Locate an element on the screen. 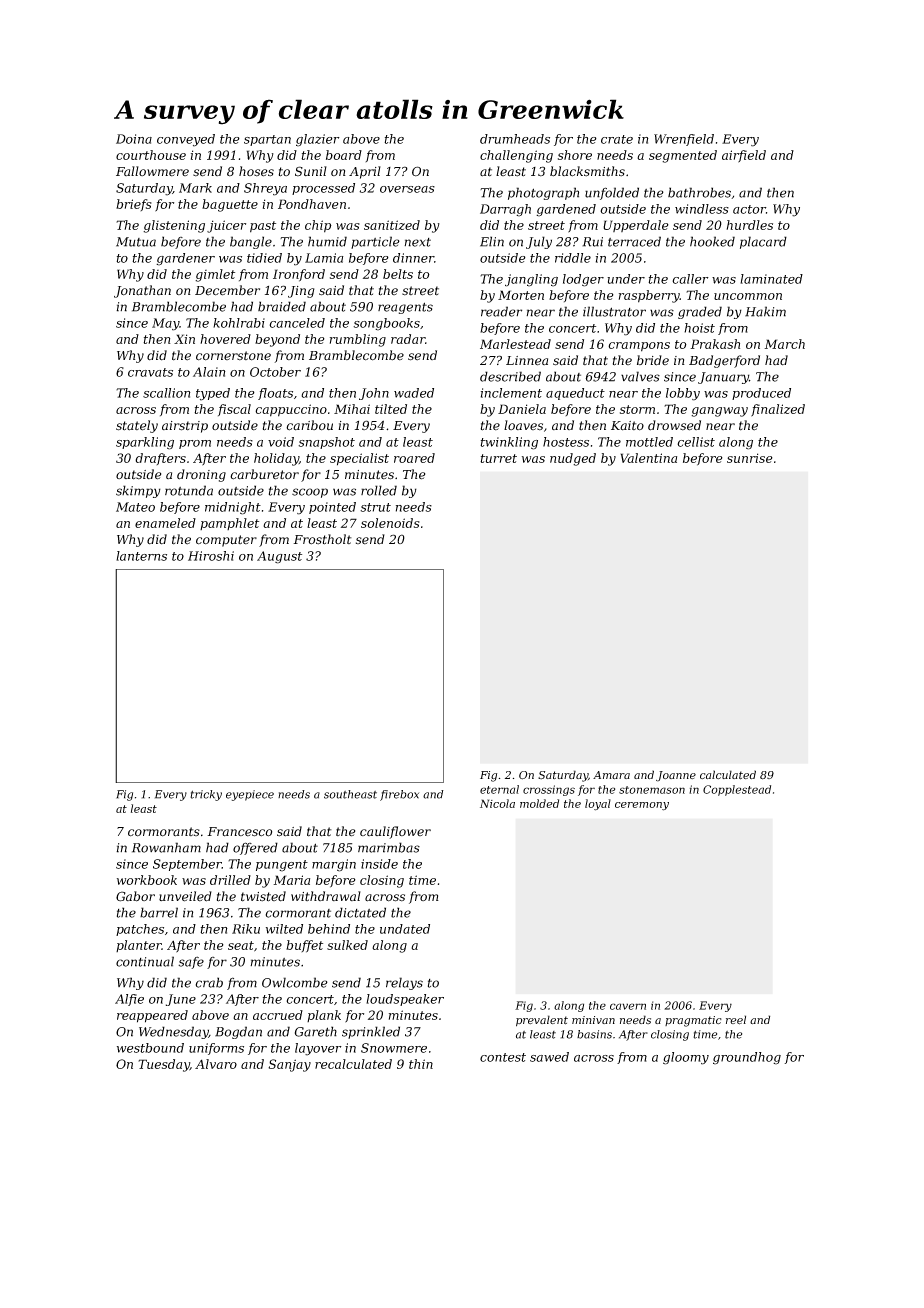 This screenshot has height=1308, width=924. glazier is located at coordinates (318, 140).
